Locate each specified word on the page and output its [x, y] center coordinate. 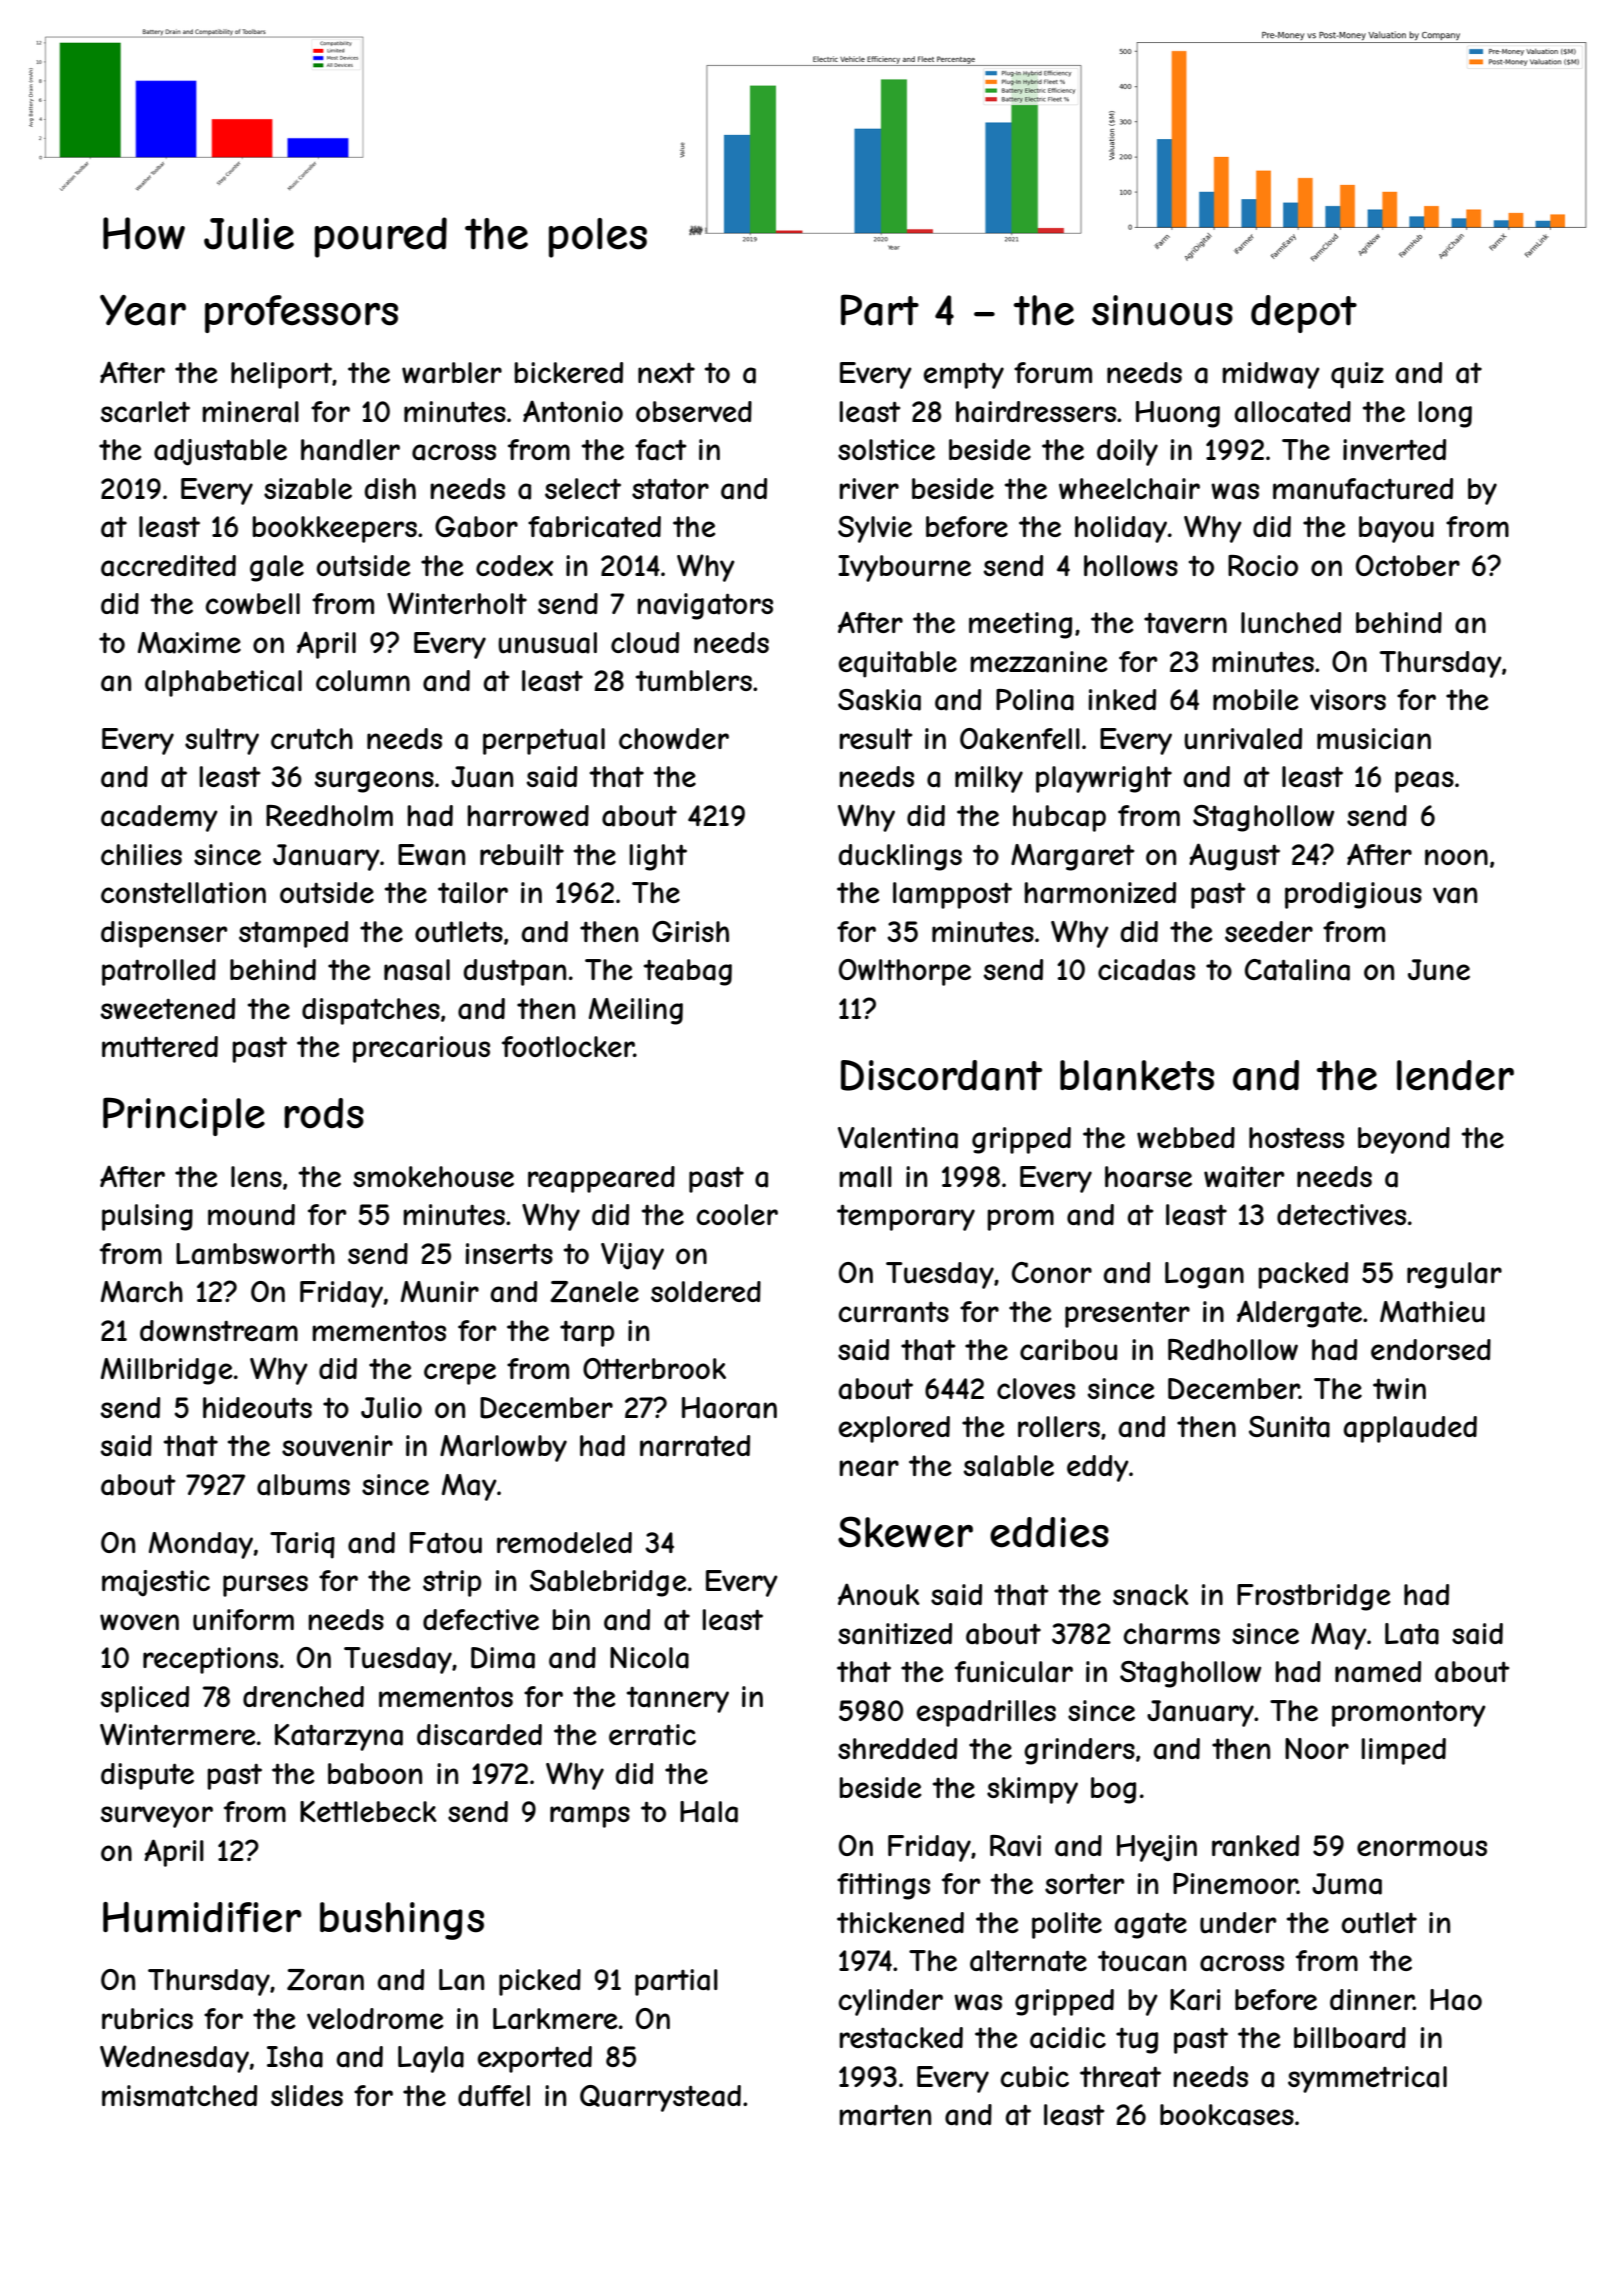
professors [301, 314]
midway [1271, 375]
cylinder [891, 2002]
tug [1137, 2041]
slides [307, 2095]
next [666, 373]
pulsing [147, 1217]
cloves [1036, 1388]
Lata [1412, 1634]
